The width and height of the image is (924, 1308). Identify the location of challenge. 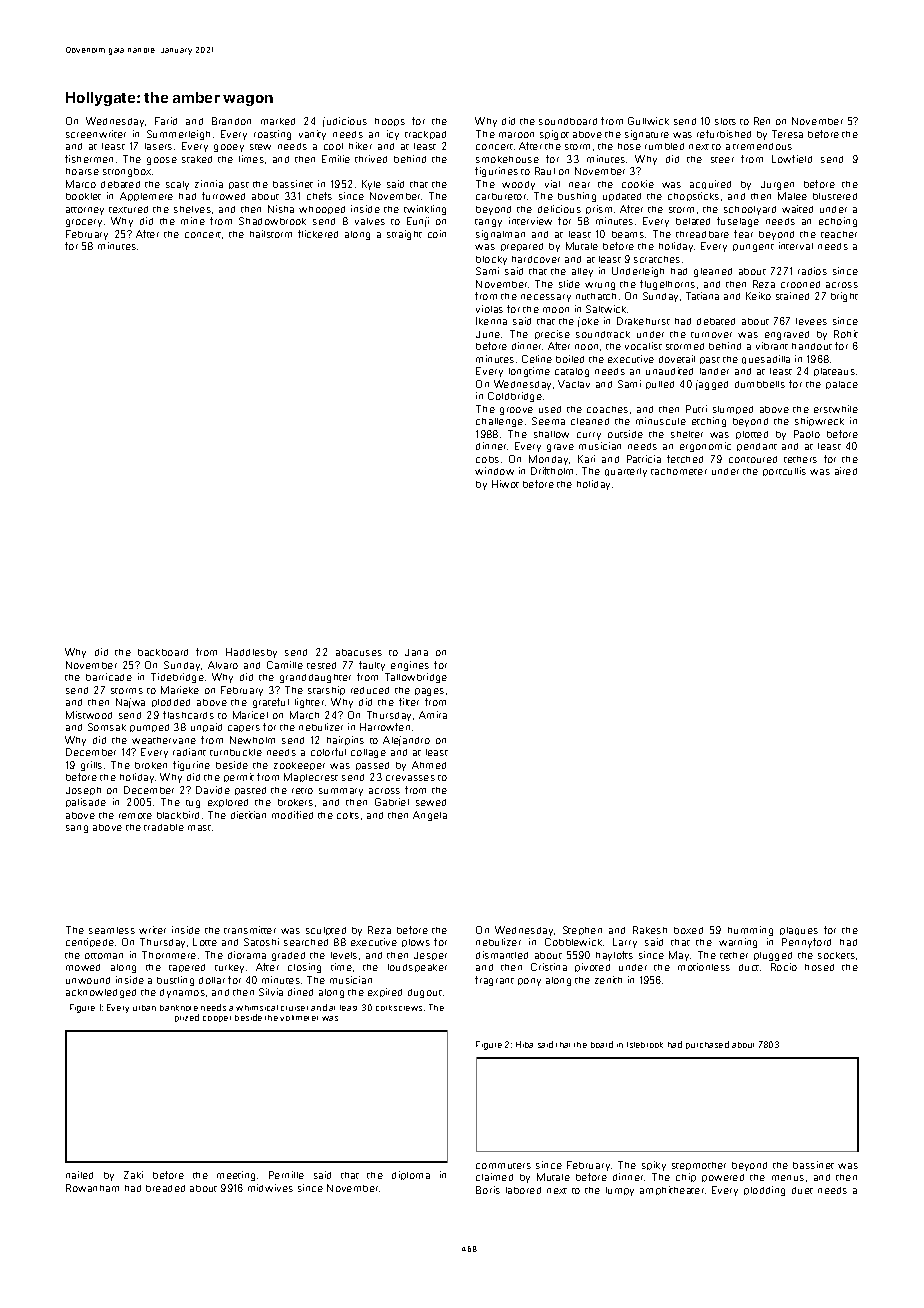
(499, 422).
